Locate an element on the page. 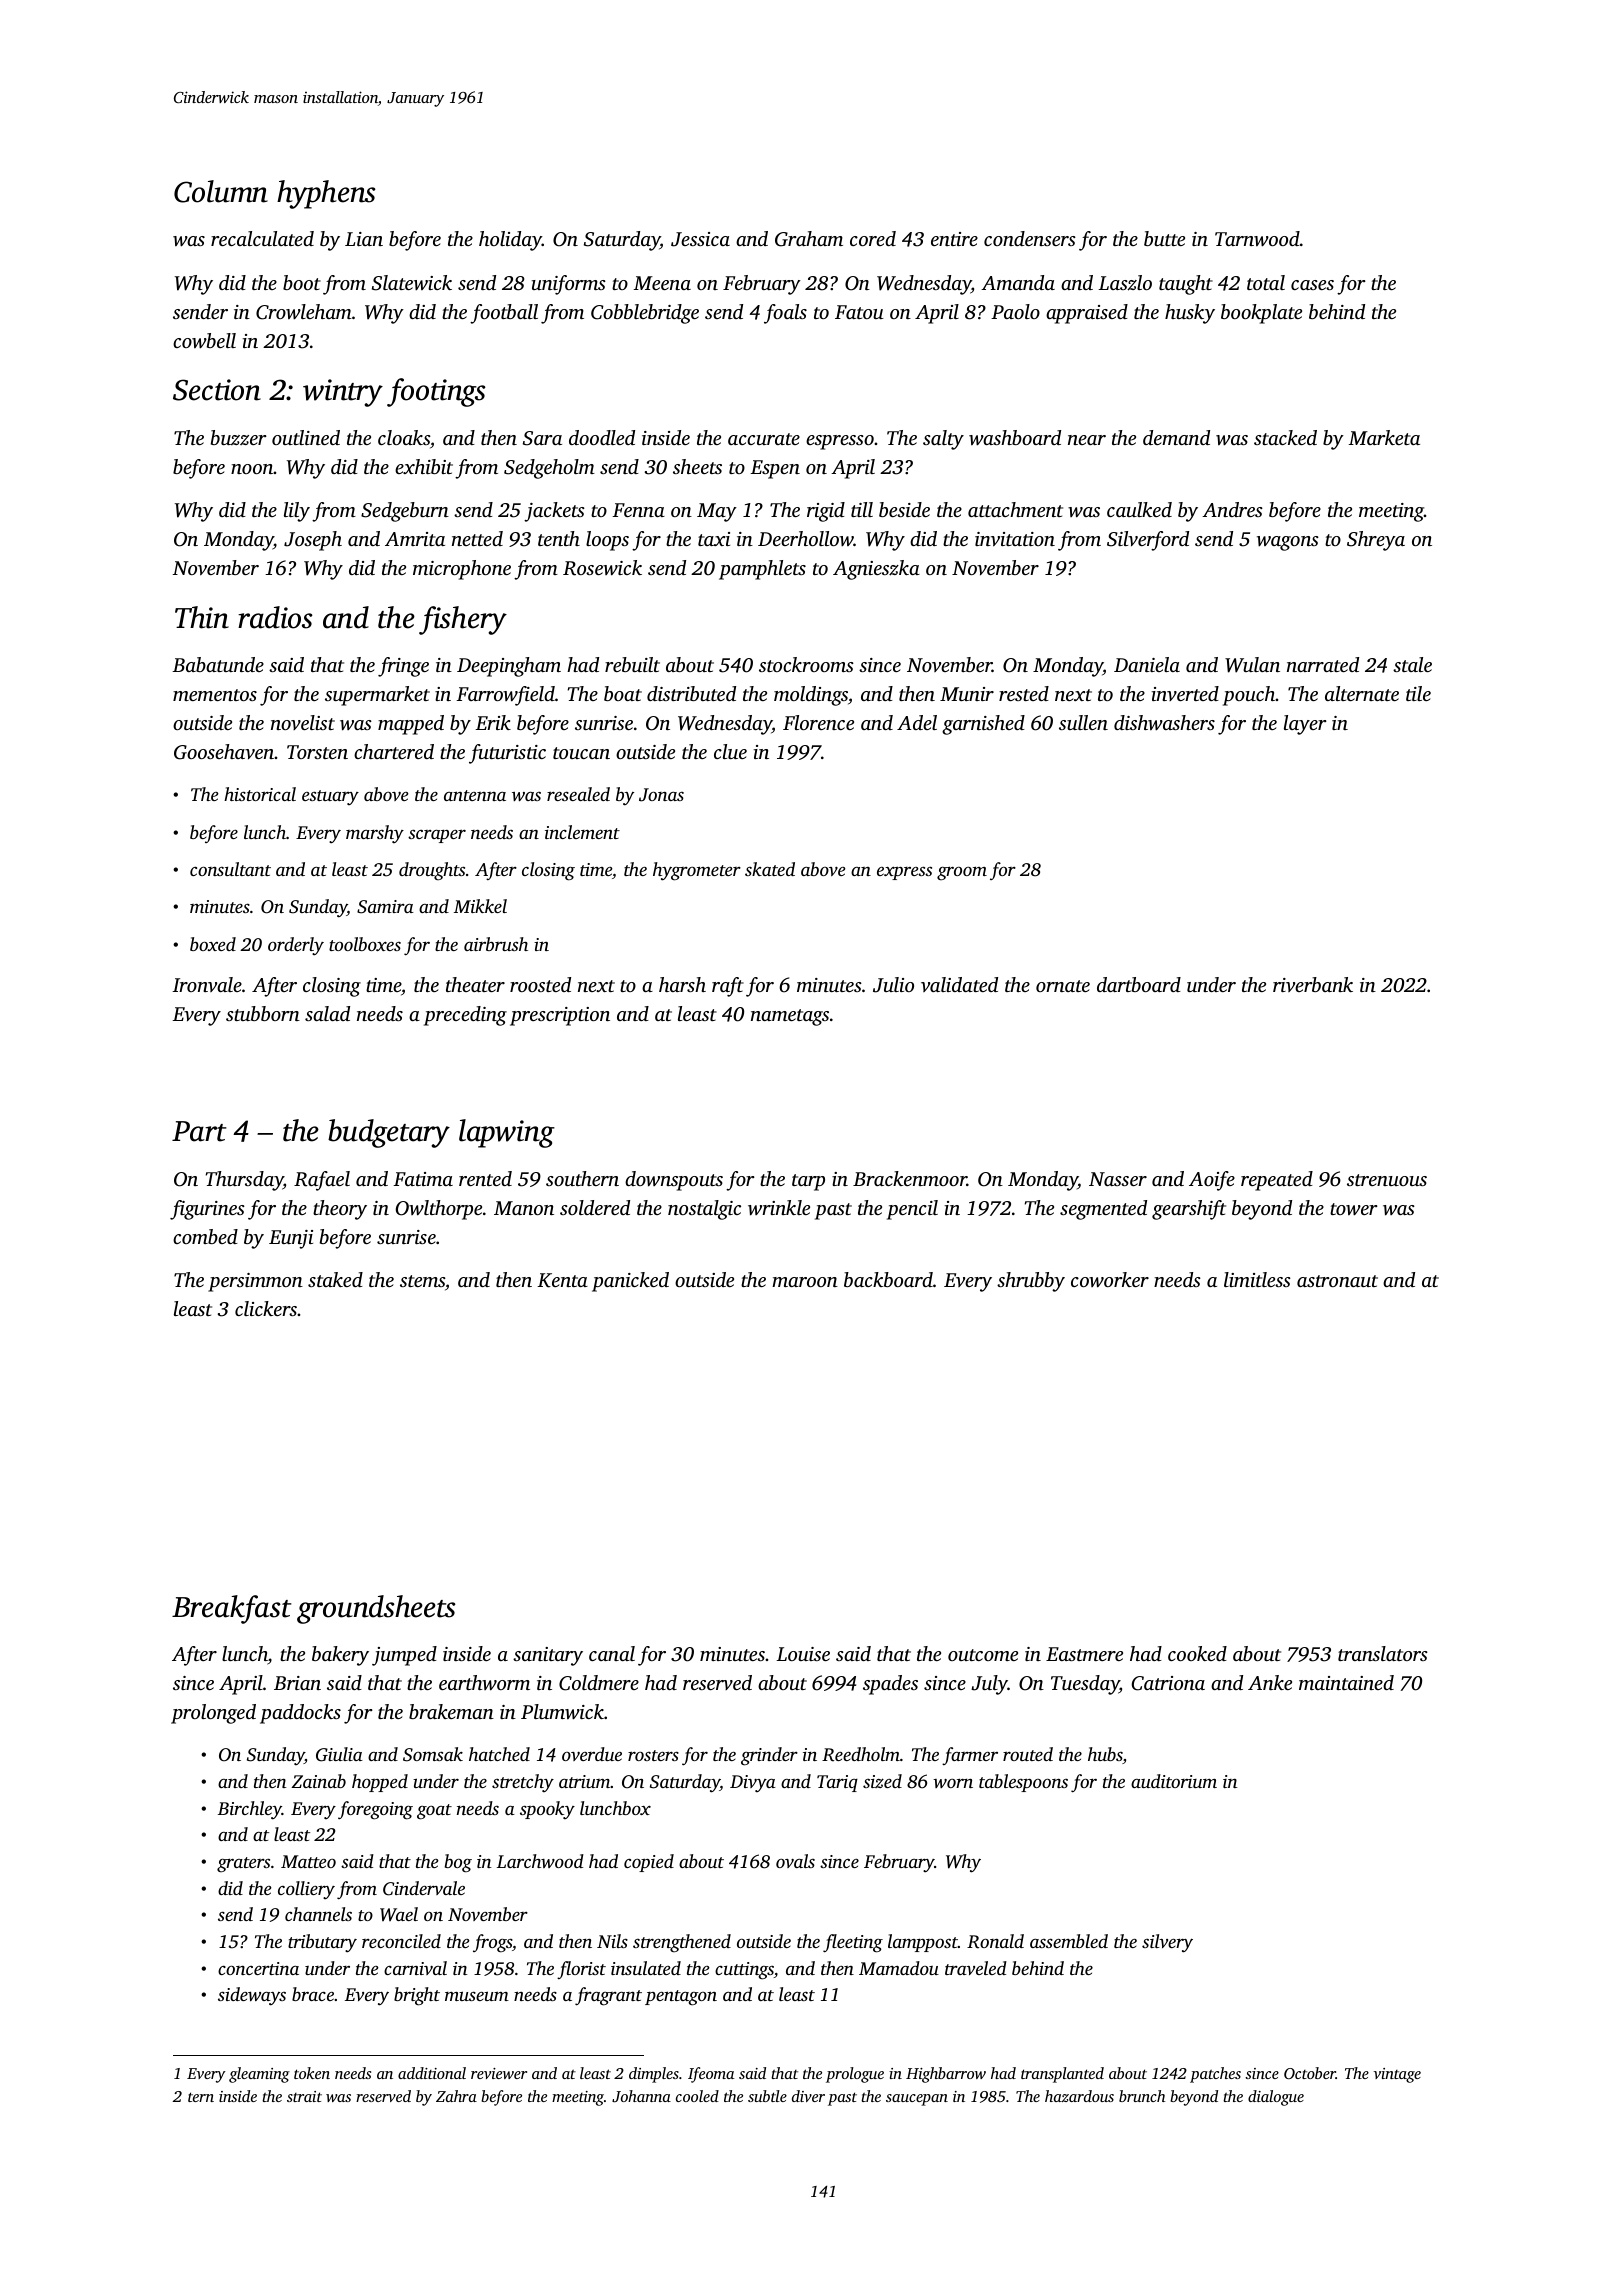 The height and width of the image is (2292, 1620). maroon is located at coordinates (805, 1282).
